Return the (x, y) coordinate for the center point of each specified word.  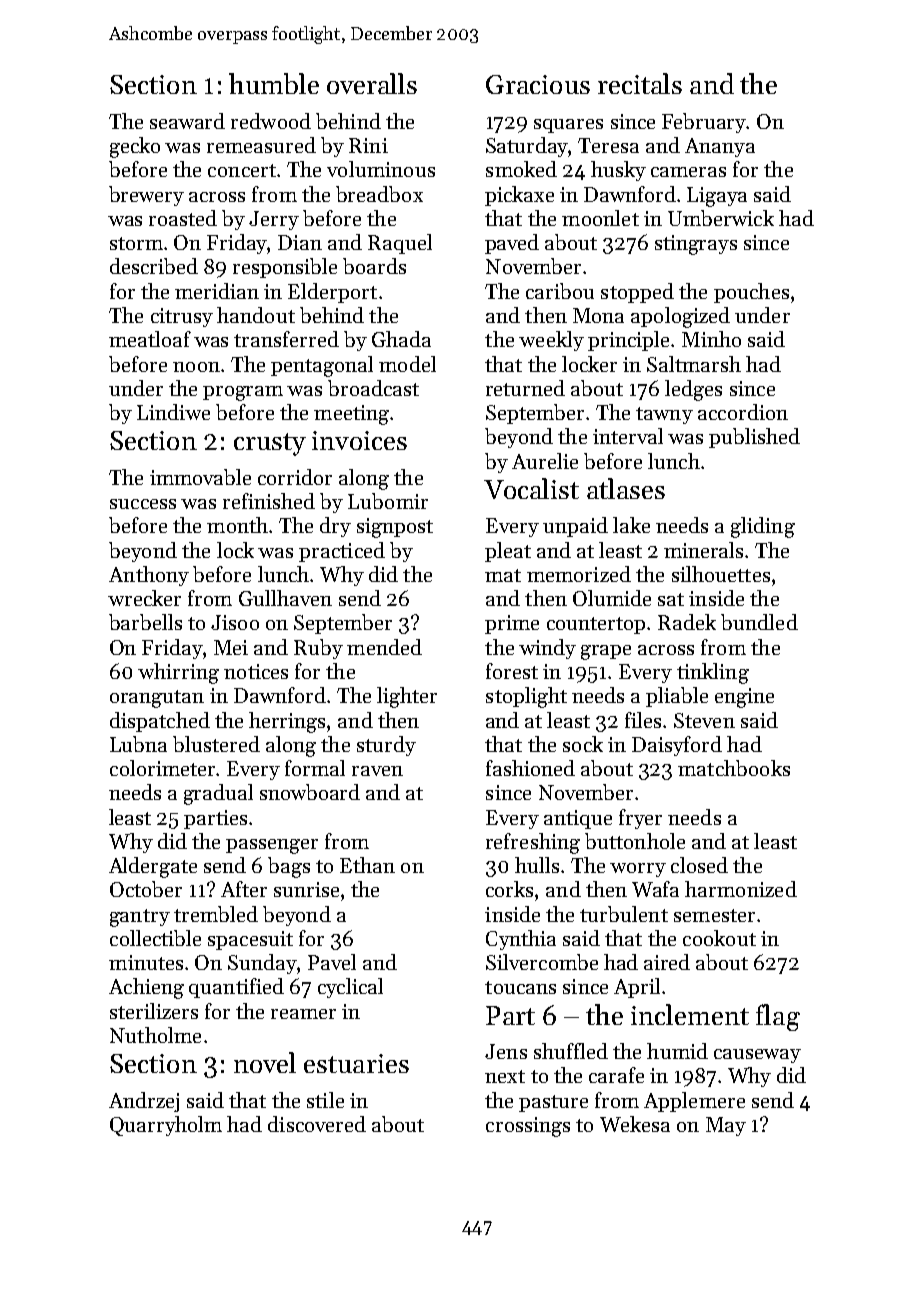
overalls (372, 83)
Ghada (401, 339)
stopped (637, 293)
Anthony (149, 576)
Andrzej (144, 1102)
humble (274, 83)
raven (377, 771)
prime (512, 624)
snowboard (310, 792)
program (243, 393)
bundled (759, 622)
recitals (640, 83)
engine (744, 698)
